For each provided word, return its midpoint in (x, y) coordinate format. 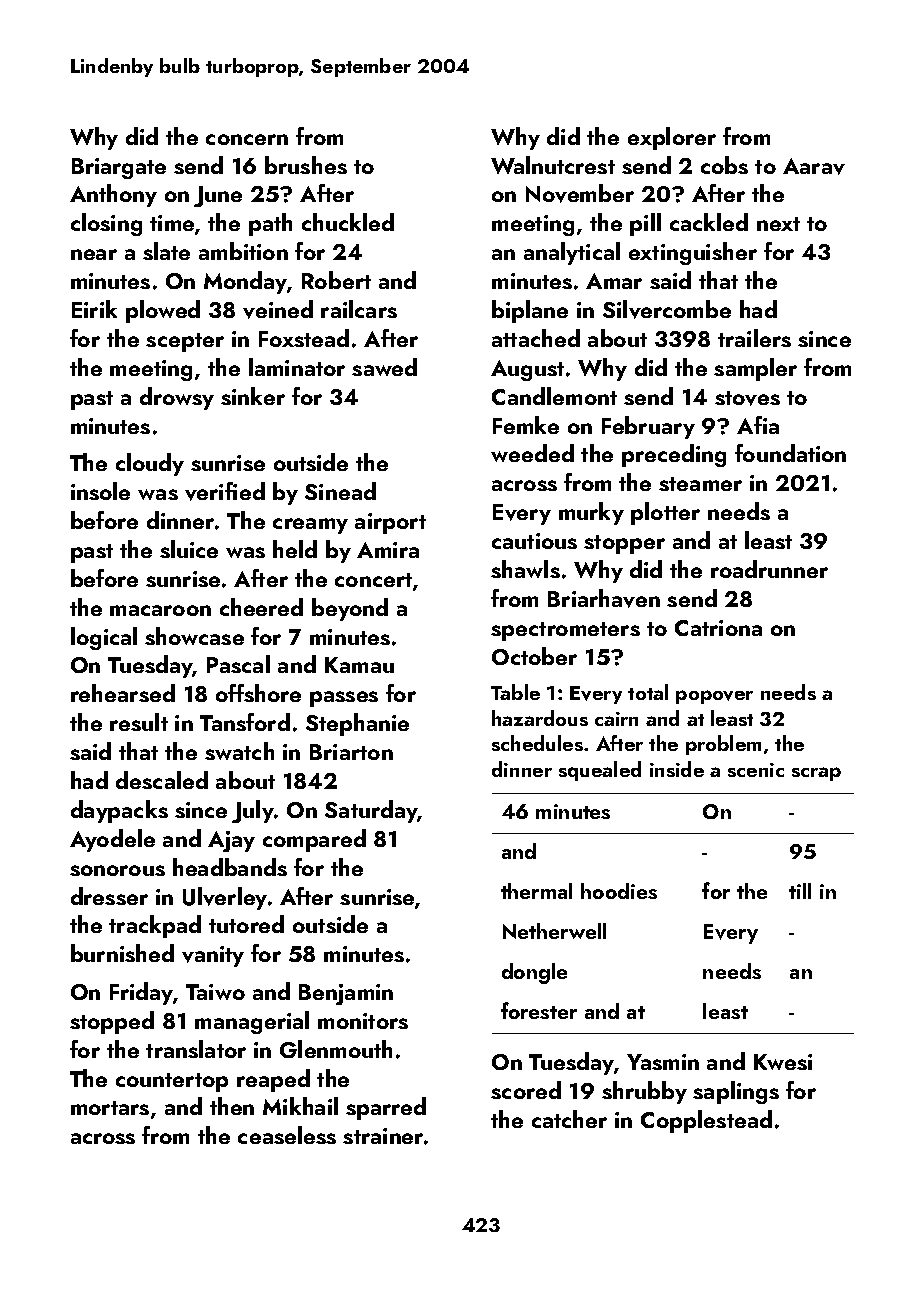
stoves (747, 398)
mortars (110, 1108)
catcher (569, 1119)
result (139, 722)
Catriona (718, 628)
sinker (253, 396)
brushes (306, 165)
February (648, 427)
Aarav (814, 166)
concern (247, 139)
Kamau (359, 665)
